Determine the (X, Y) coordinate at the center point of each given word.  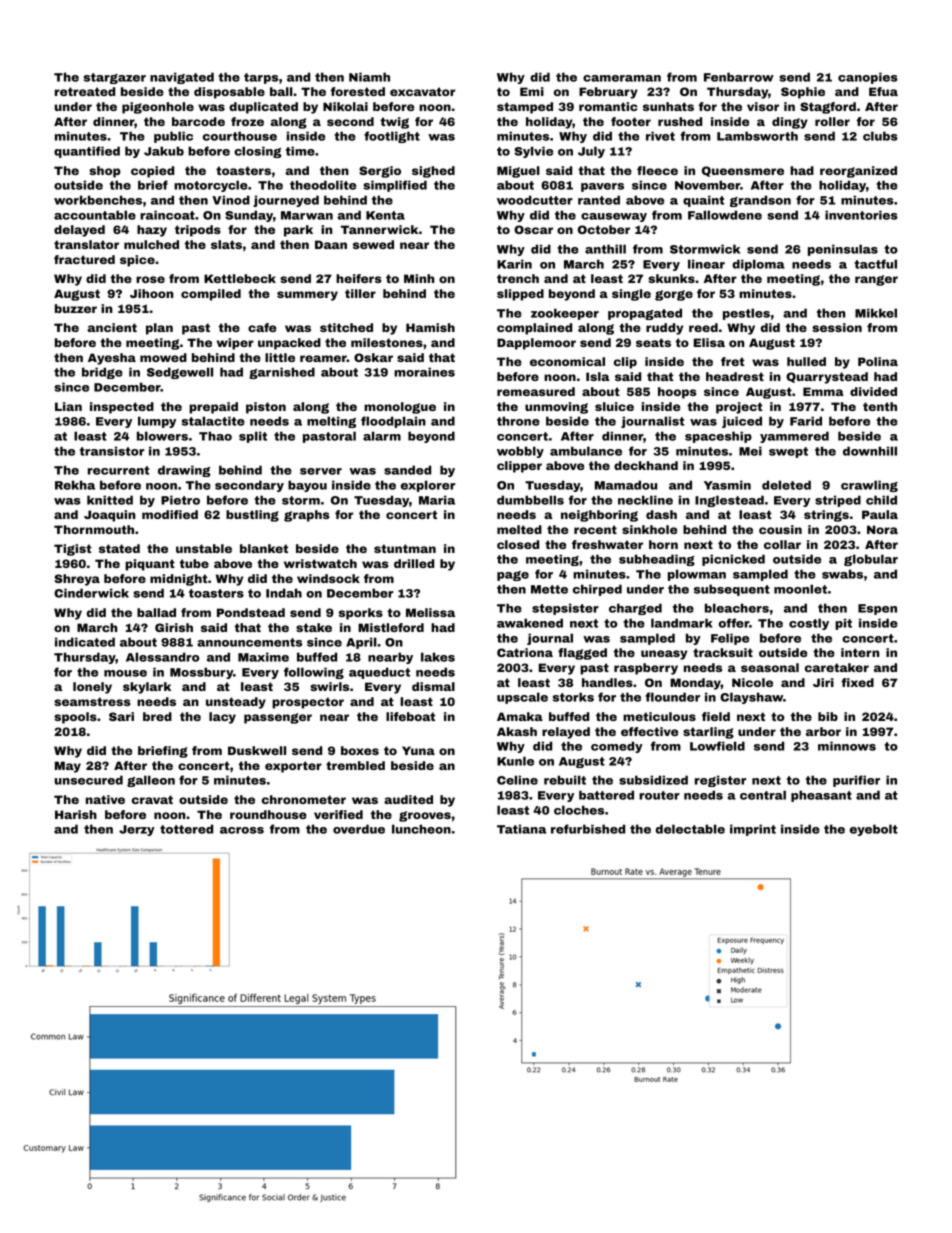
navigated (182, 78)
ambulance (586, 451)
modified (170, 514)
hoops (677, 393)
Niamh (369, 77)
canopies (868, 78)
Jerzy (137, 830)
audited (408, 799)
